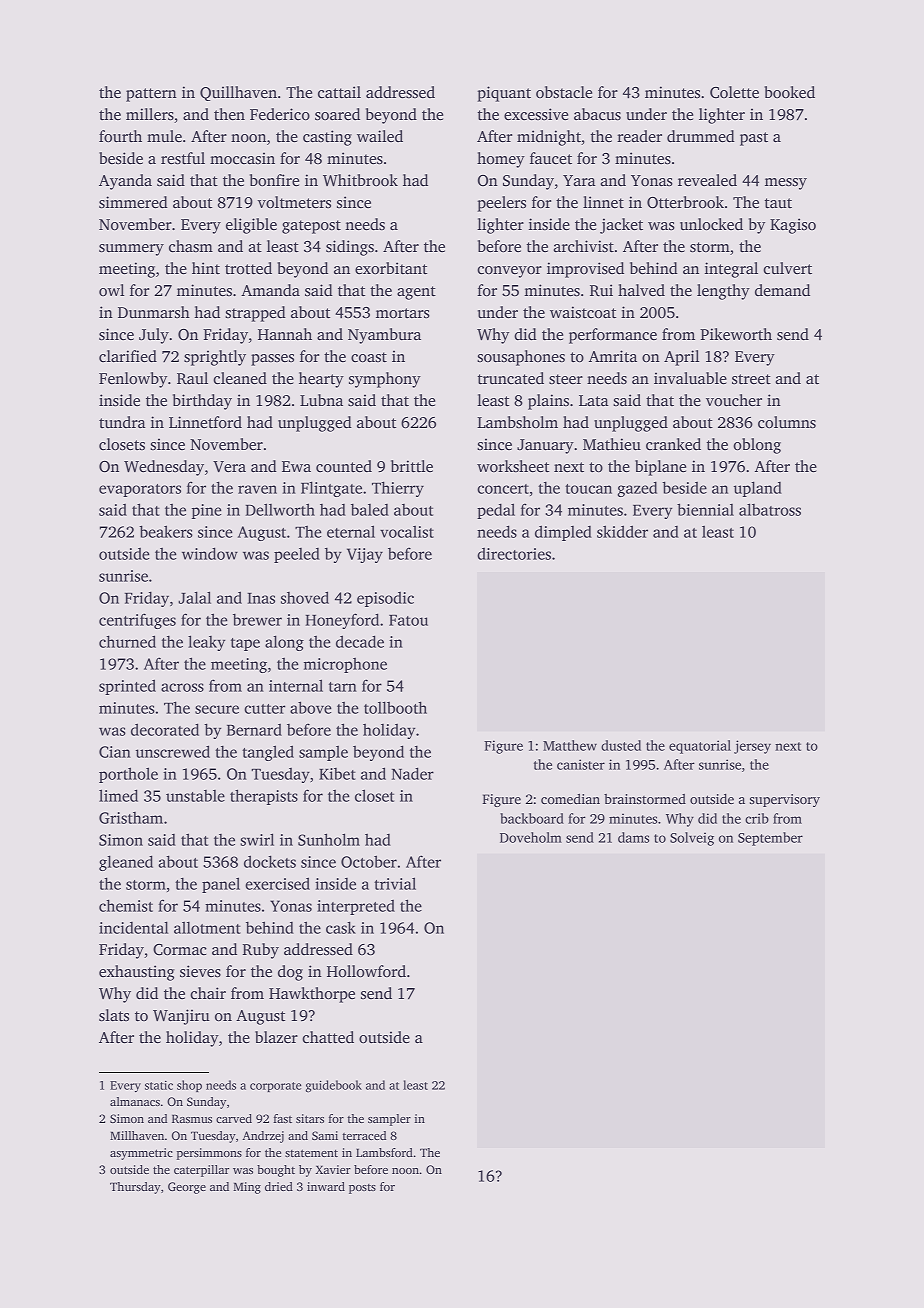  What do you see at coordinates (770, 509) in the page?
I see `albatross` at bounding box center [770, 509].
